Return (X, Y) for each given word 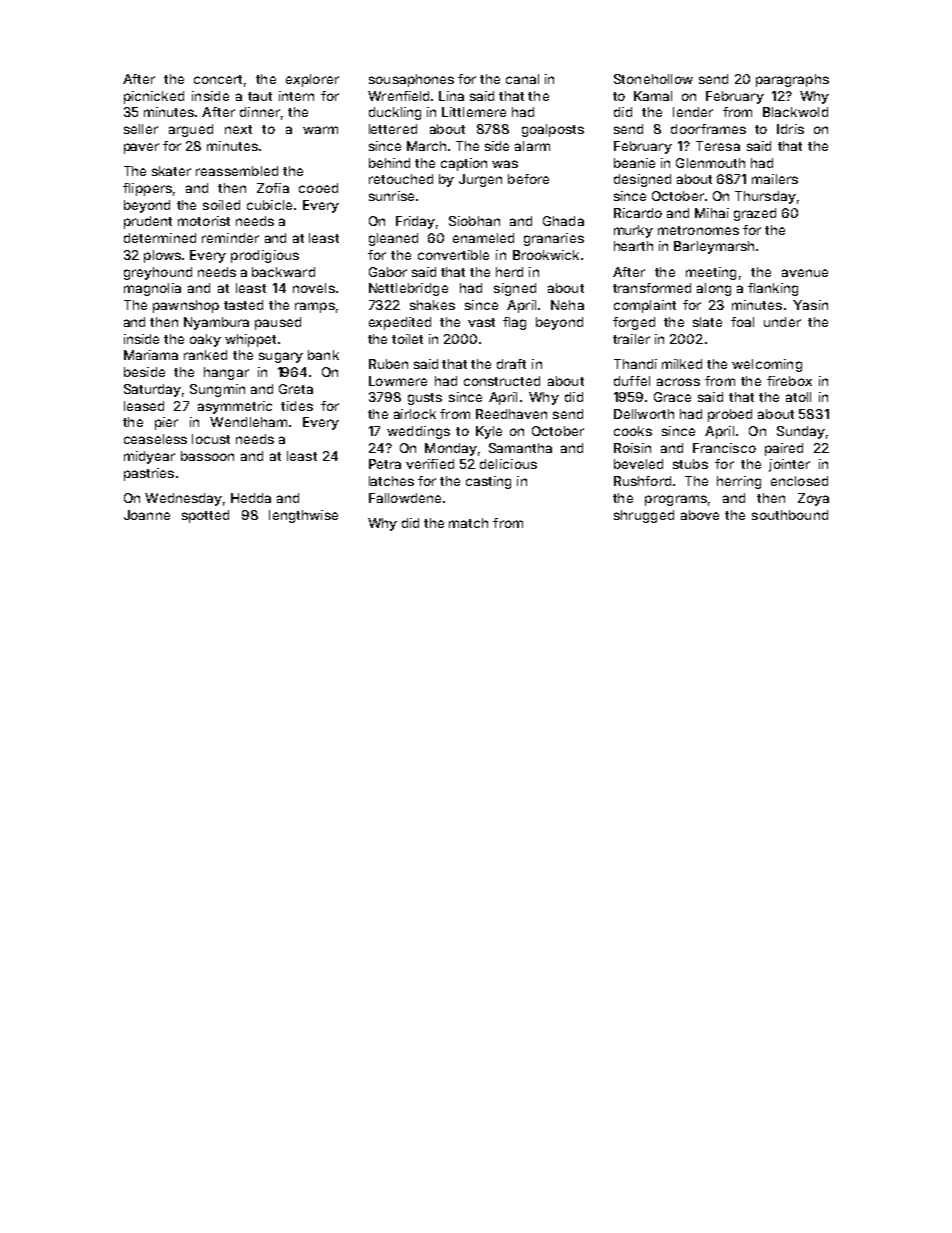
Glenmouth (710, 163)
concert (218, 79)
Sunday (801, 432)
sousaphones (411, 80)
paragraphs (792, 80)
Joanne (147, 515)
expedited (400, 323)
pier (166, 423)
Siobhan (474, 221)
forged (634, 323)
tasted (243, 305)
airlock (415, 414)
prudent (148, 222)
